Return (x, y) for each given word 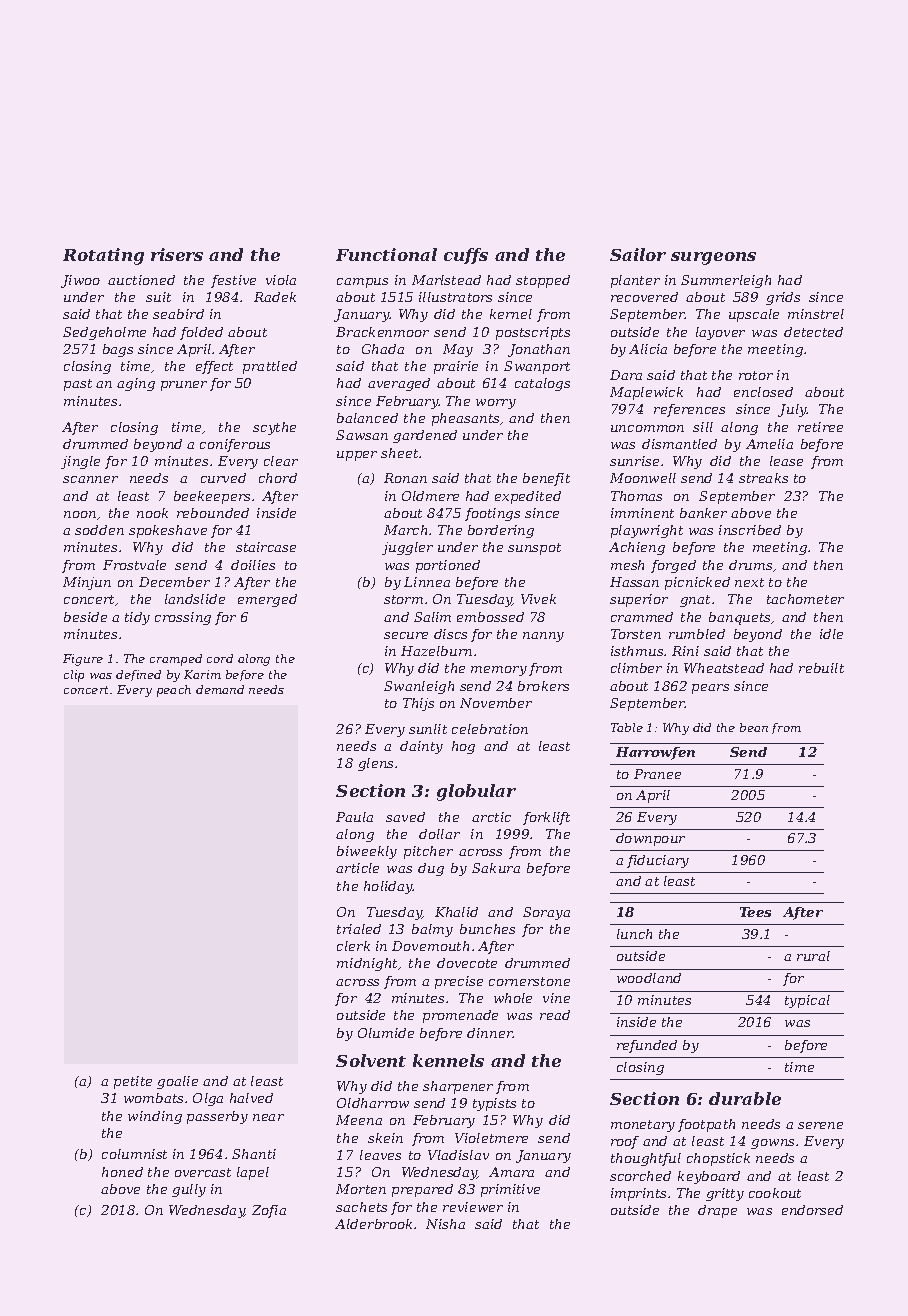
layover (720, 333)
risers (177, 254)
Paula (354, 817)
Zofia (269, 1211)
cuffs (466, 256)
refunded (647, 1046)
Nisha (445, 1224)
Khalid (456, 912)
